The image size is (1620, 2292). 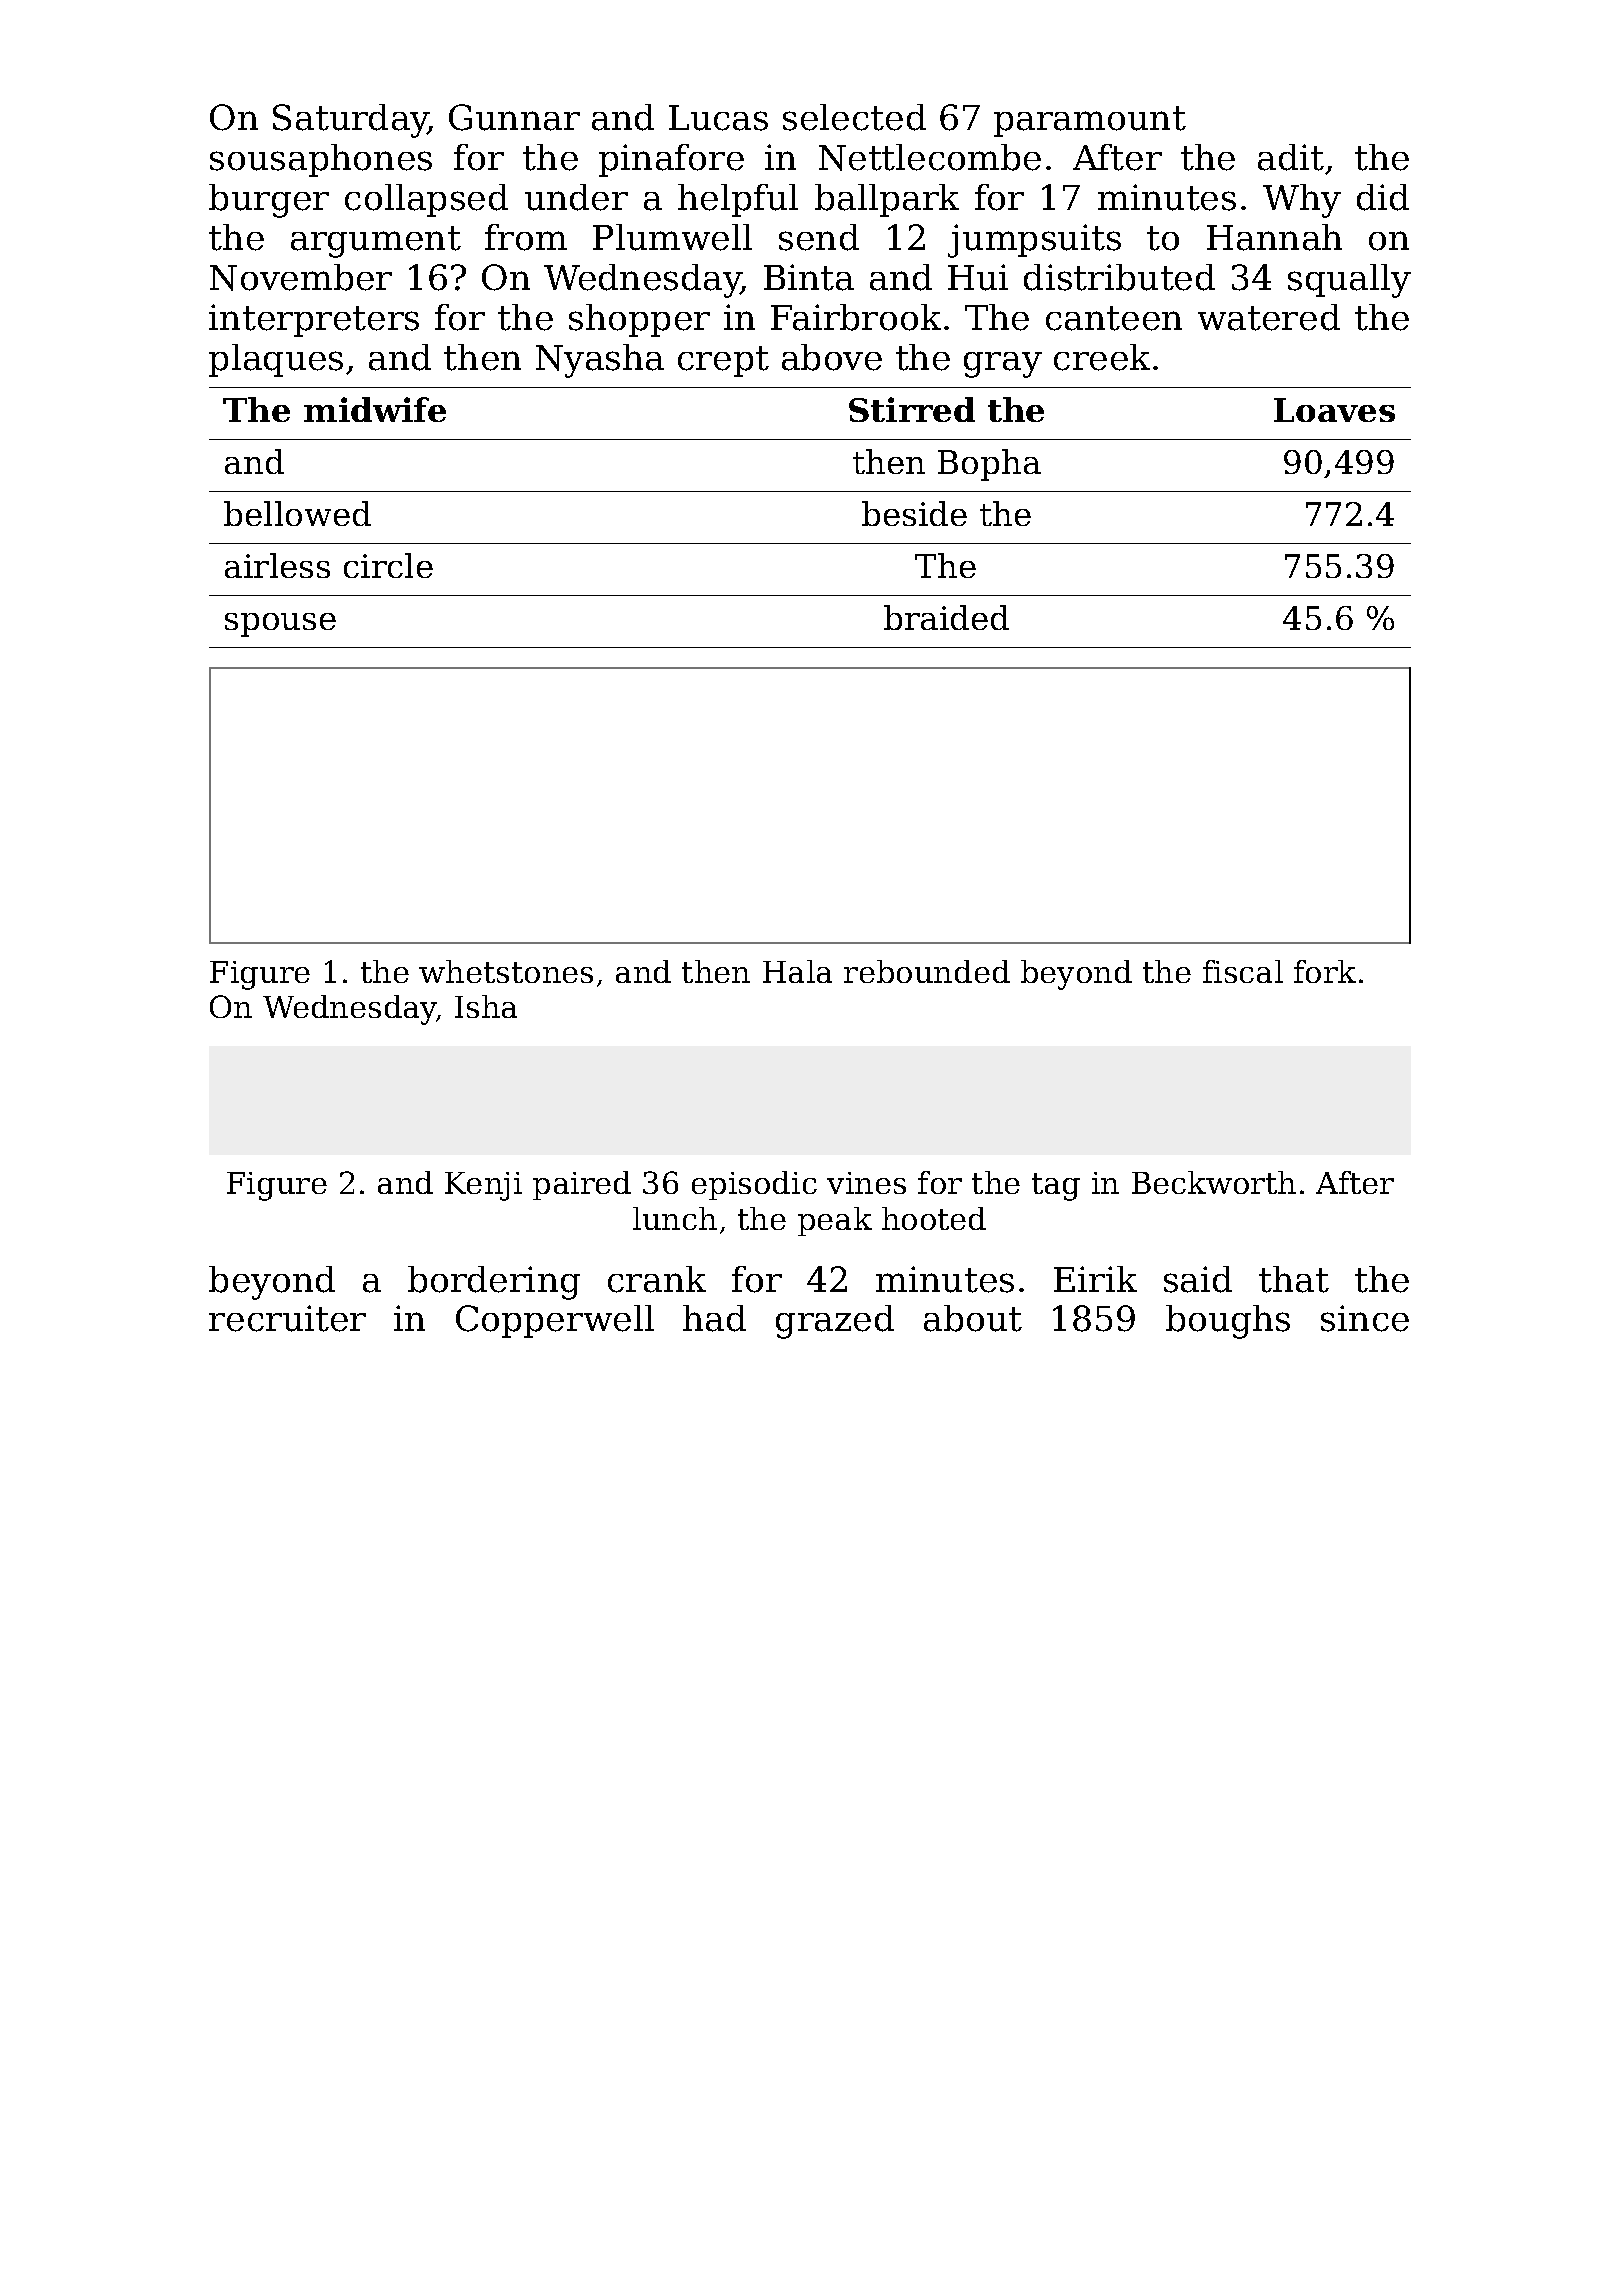 What do you see at coordinates (1269, 317) in the page?
I see `watered` at bounding box center [1269, 317].
